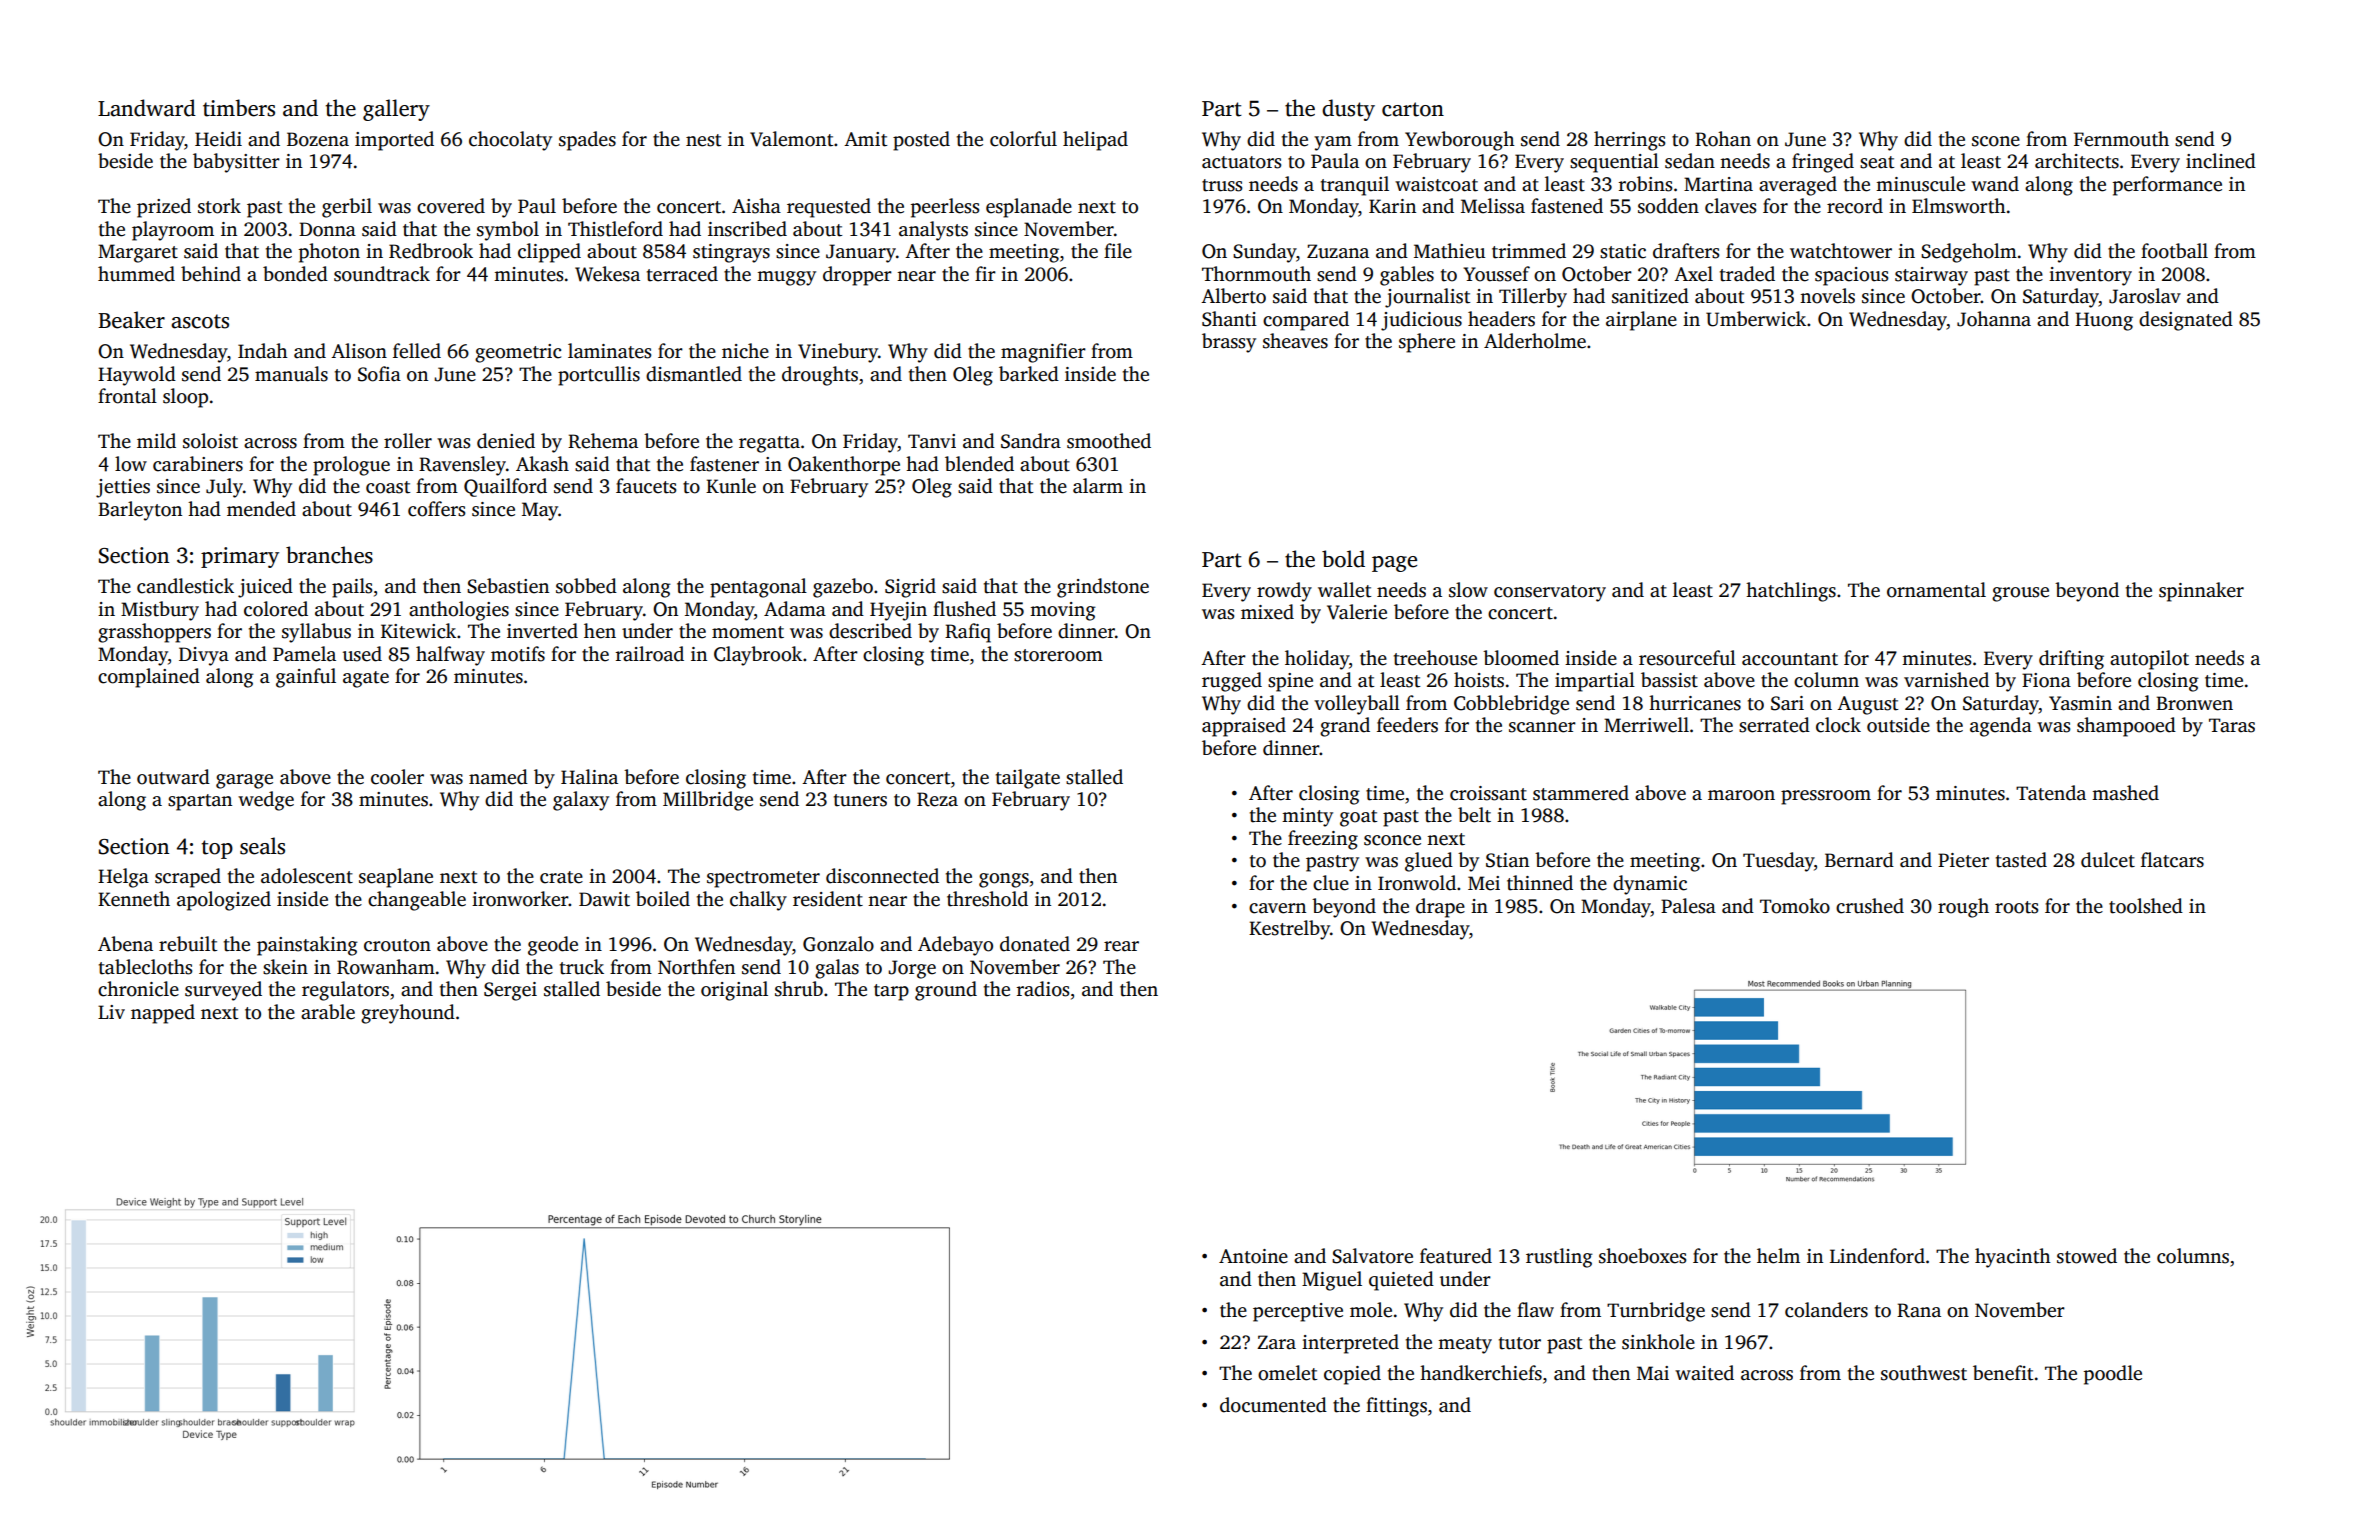 The image size is (2362, 1528). Describe the element at coordinates (366, 679) in the screenshot. I see `agate` at that location.
